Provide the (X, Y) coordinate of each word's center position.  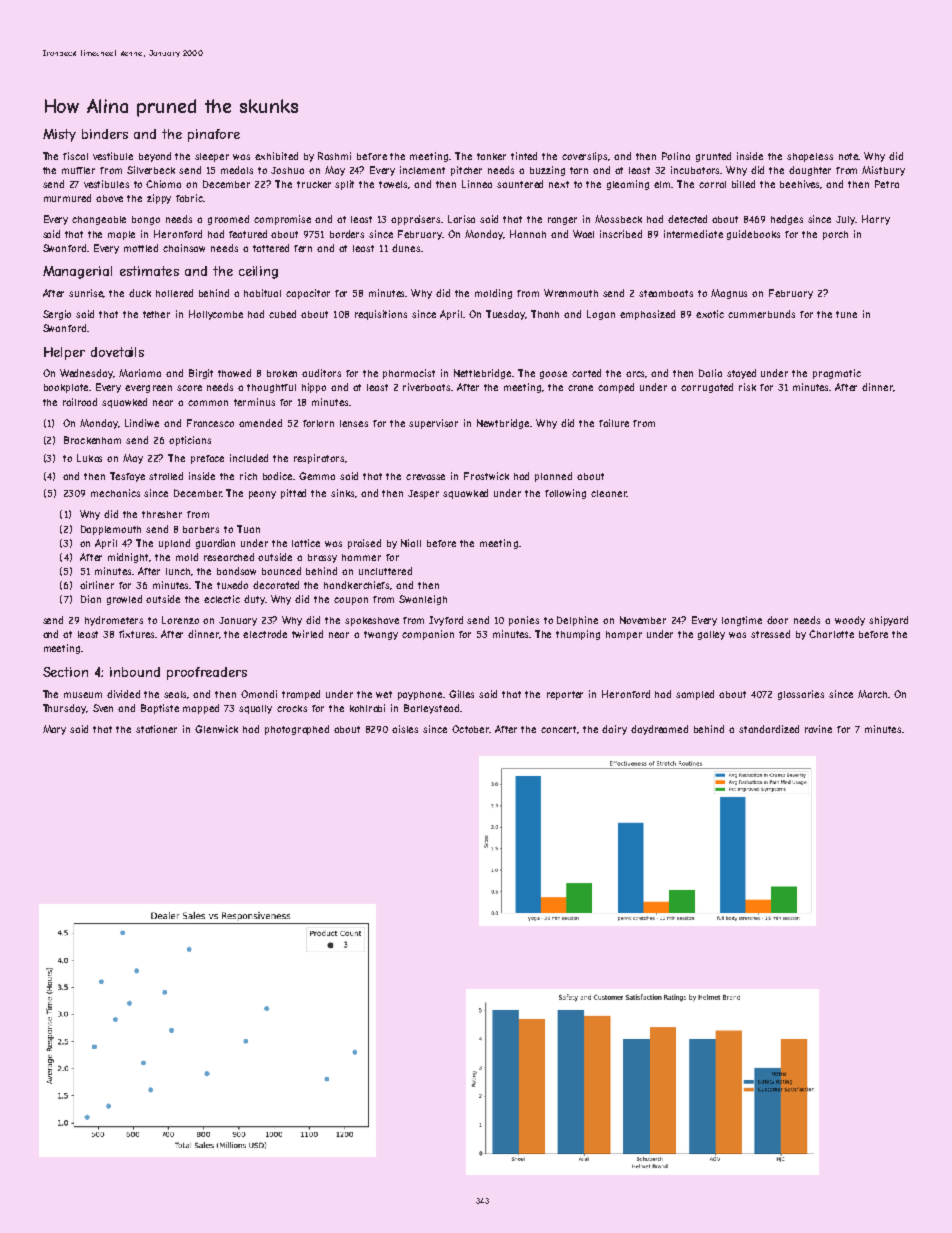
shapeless (810, 157)
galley (711, 635)
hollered (174, 293)
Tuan (248, 529)
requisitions (381, 315)
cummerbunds (761, 314)
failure (614, 423)
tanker (491, 156)
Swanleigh (423, 600)
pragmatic (837, 374)
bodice (278, 476)
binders (105, 134)
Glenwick (216, 729)
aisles (405, 729)
